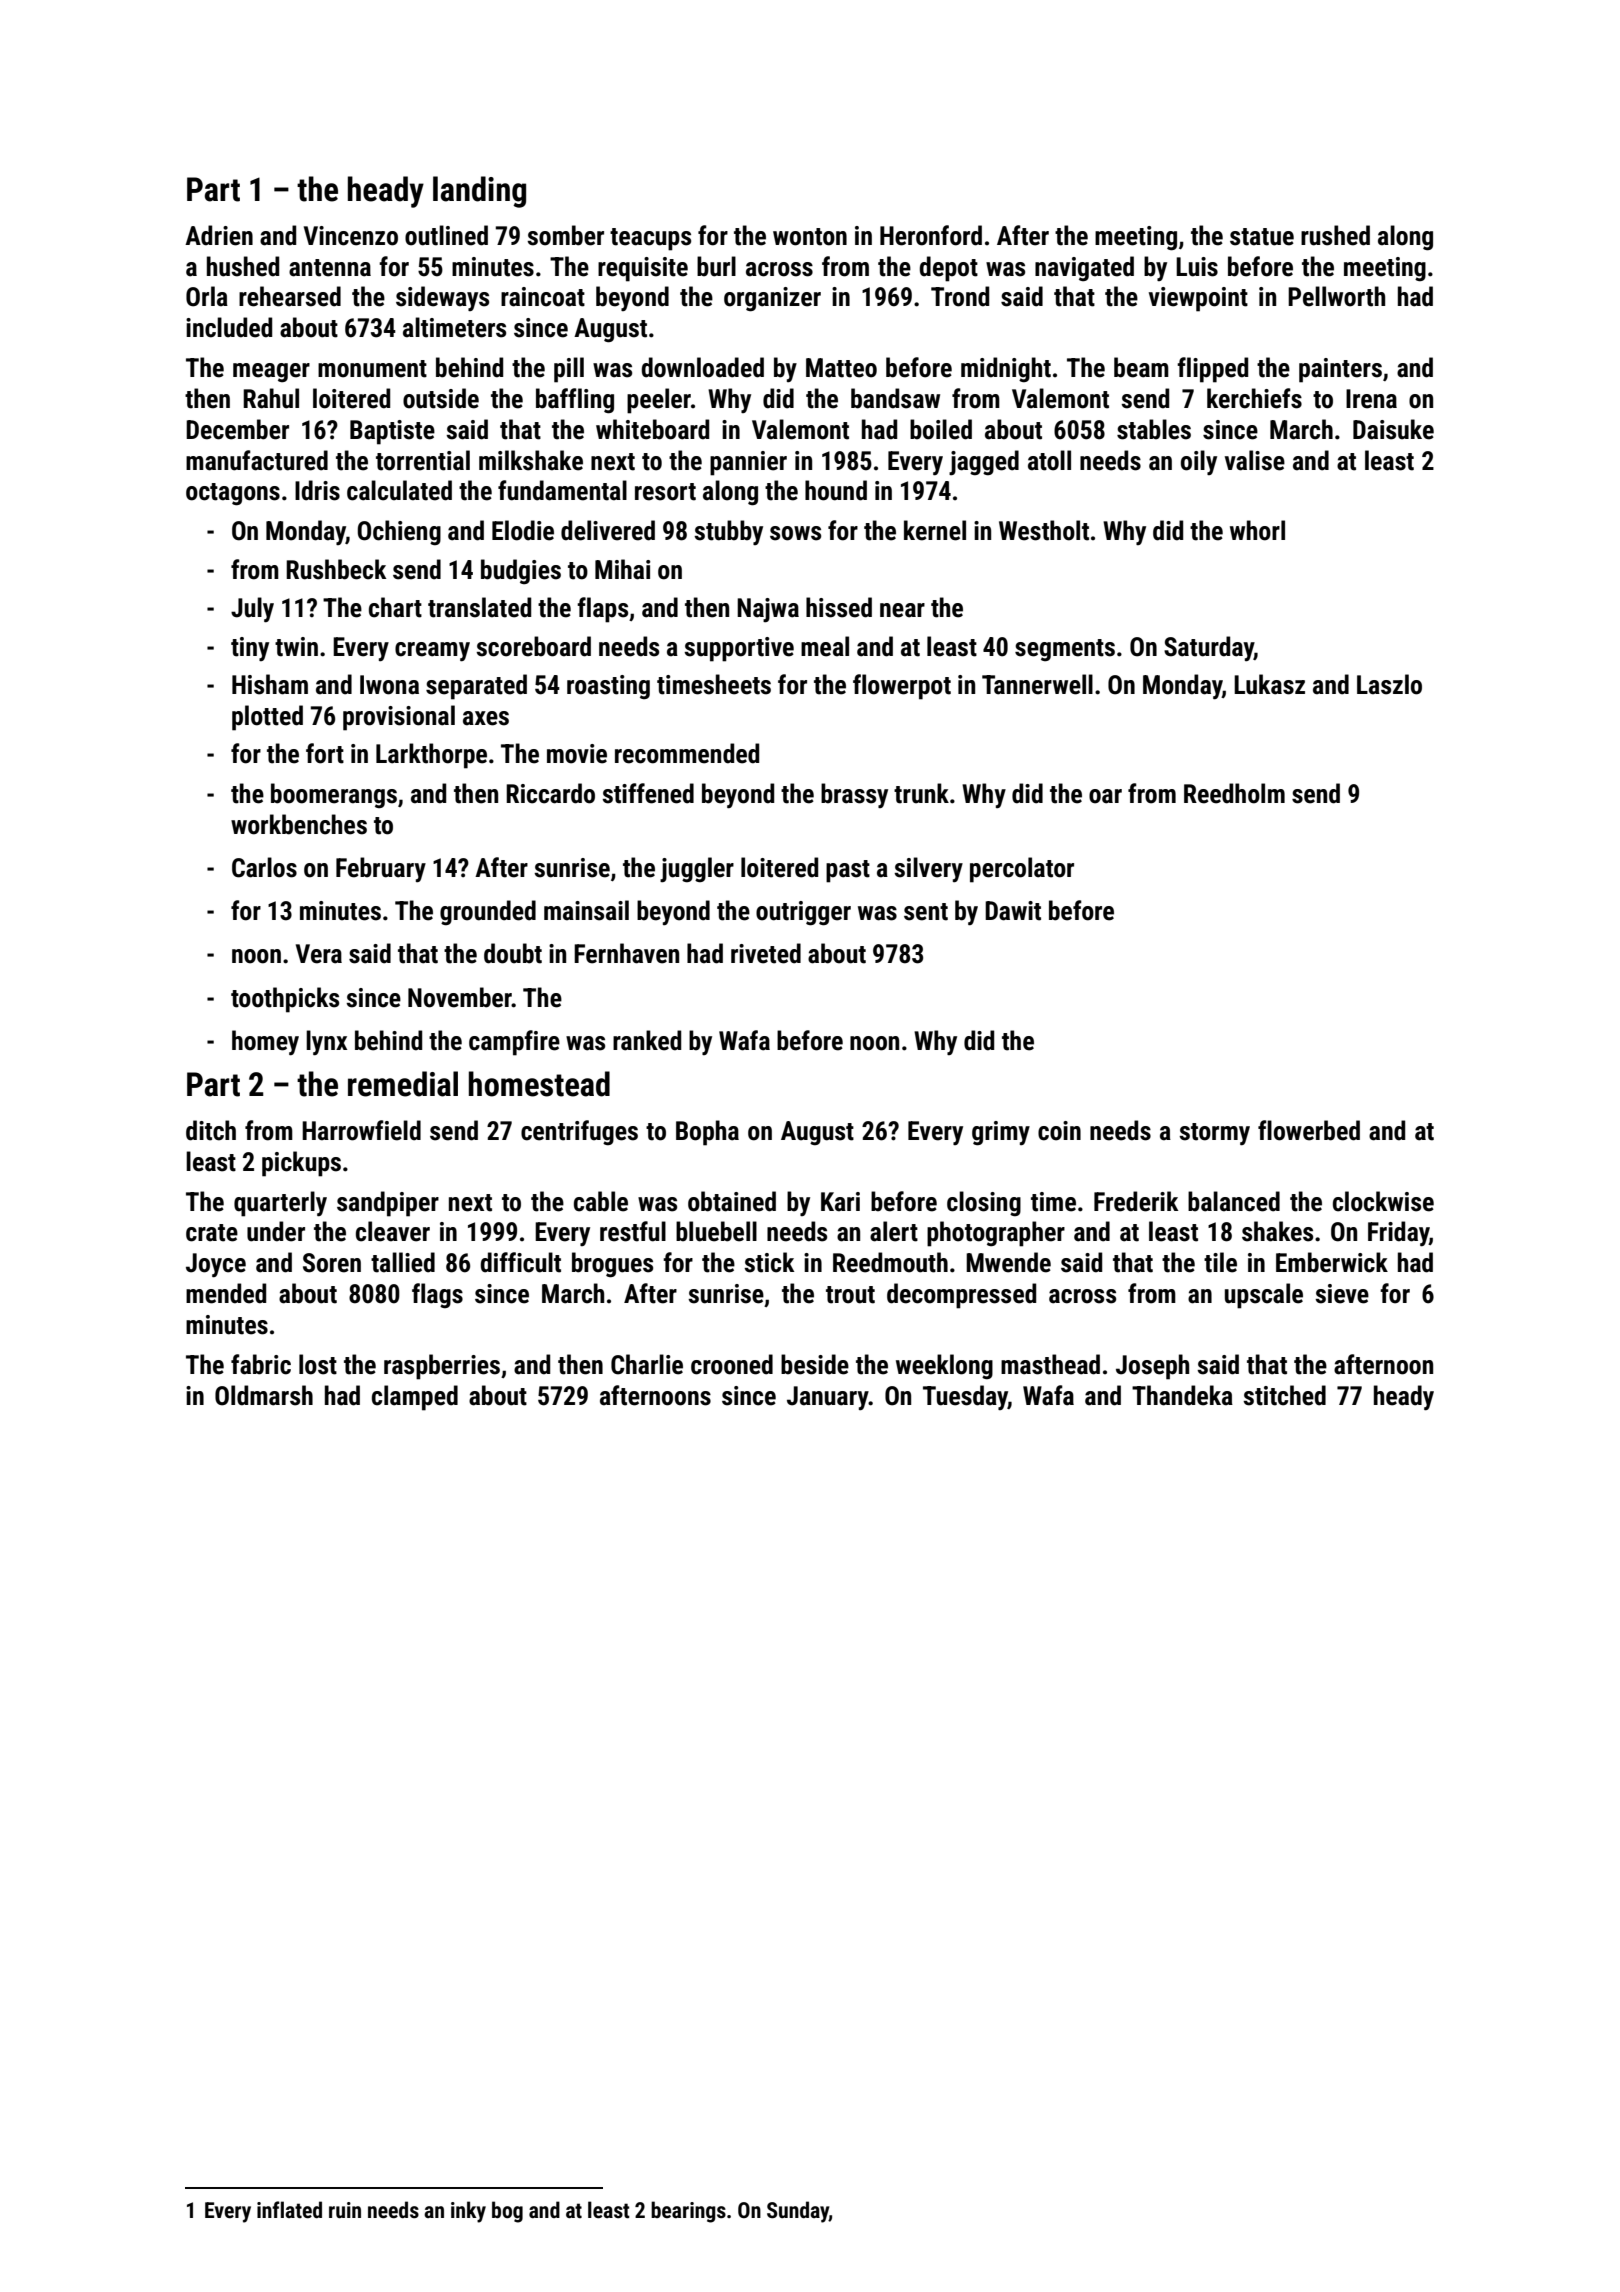 The image size is (1620, 2292). I want to click on sent, so click(926, 912).
